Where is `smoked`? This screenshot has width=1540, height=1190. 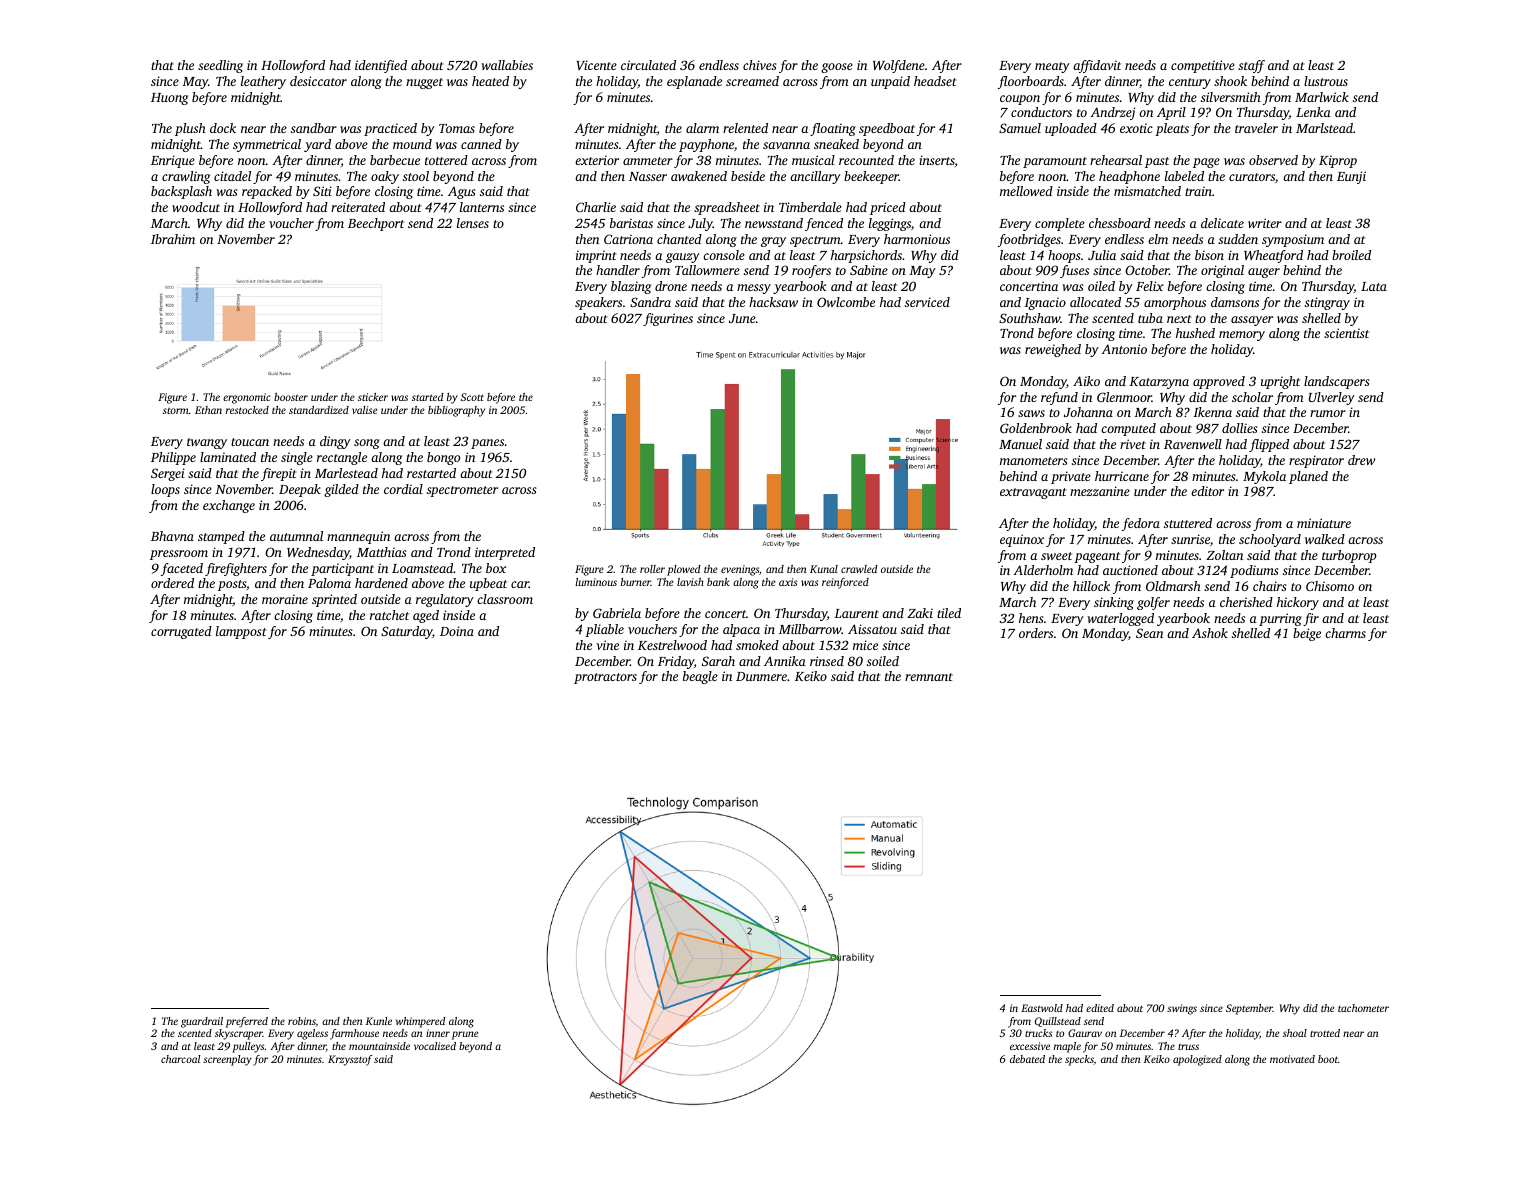 smoked is located at coordinates (757, 645).
